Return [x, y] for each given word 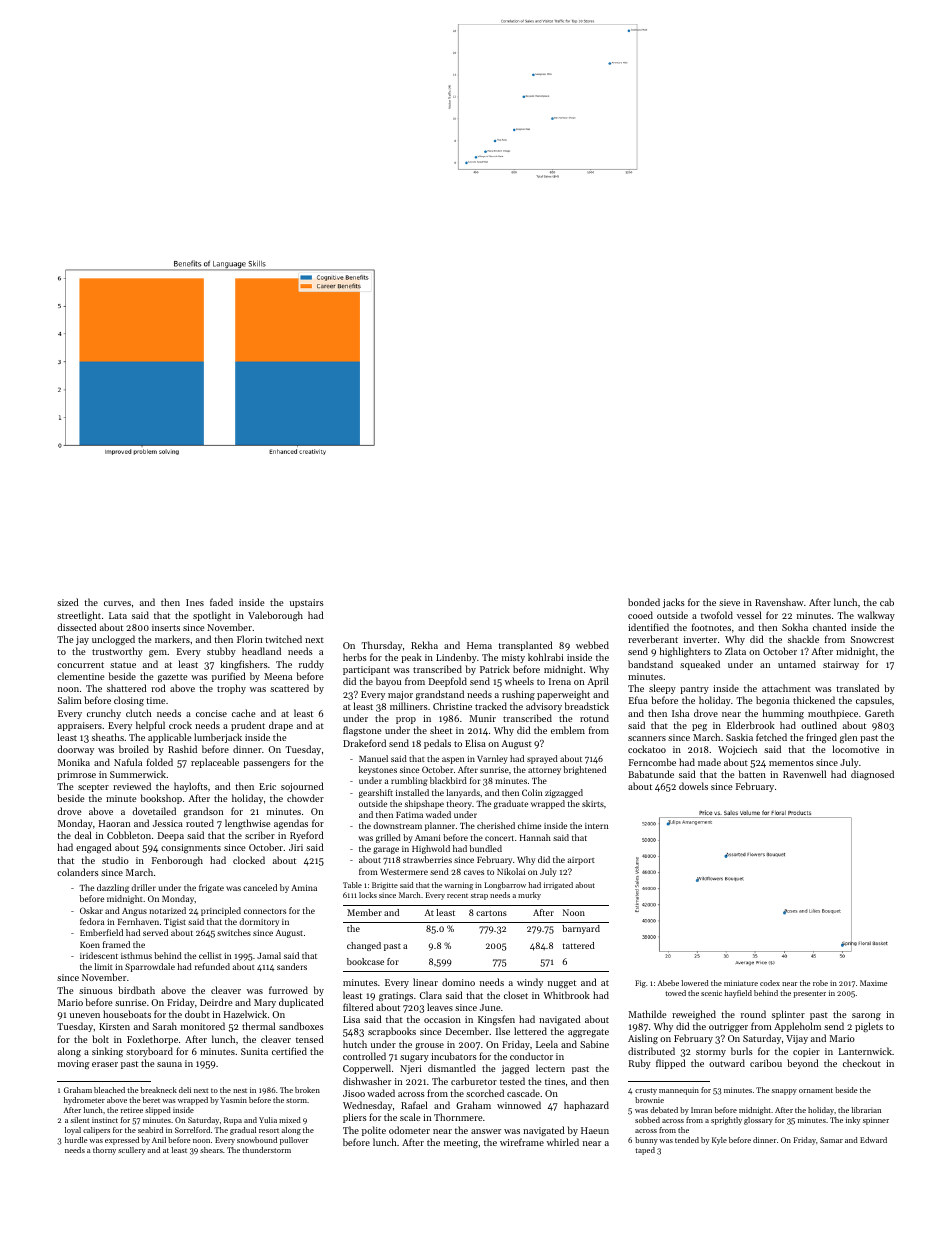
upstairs [307, 603]
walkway [876, 616]
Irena [560, 681]
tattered [579, 945]
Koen [90, 945]
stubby [221, 652]
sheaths [108, 737]
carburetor [474, 1081]
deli [185, 1090]
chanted [830, 627]
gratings [396, 996]
